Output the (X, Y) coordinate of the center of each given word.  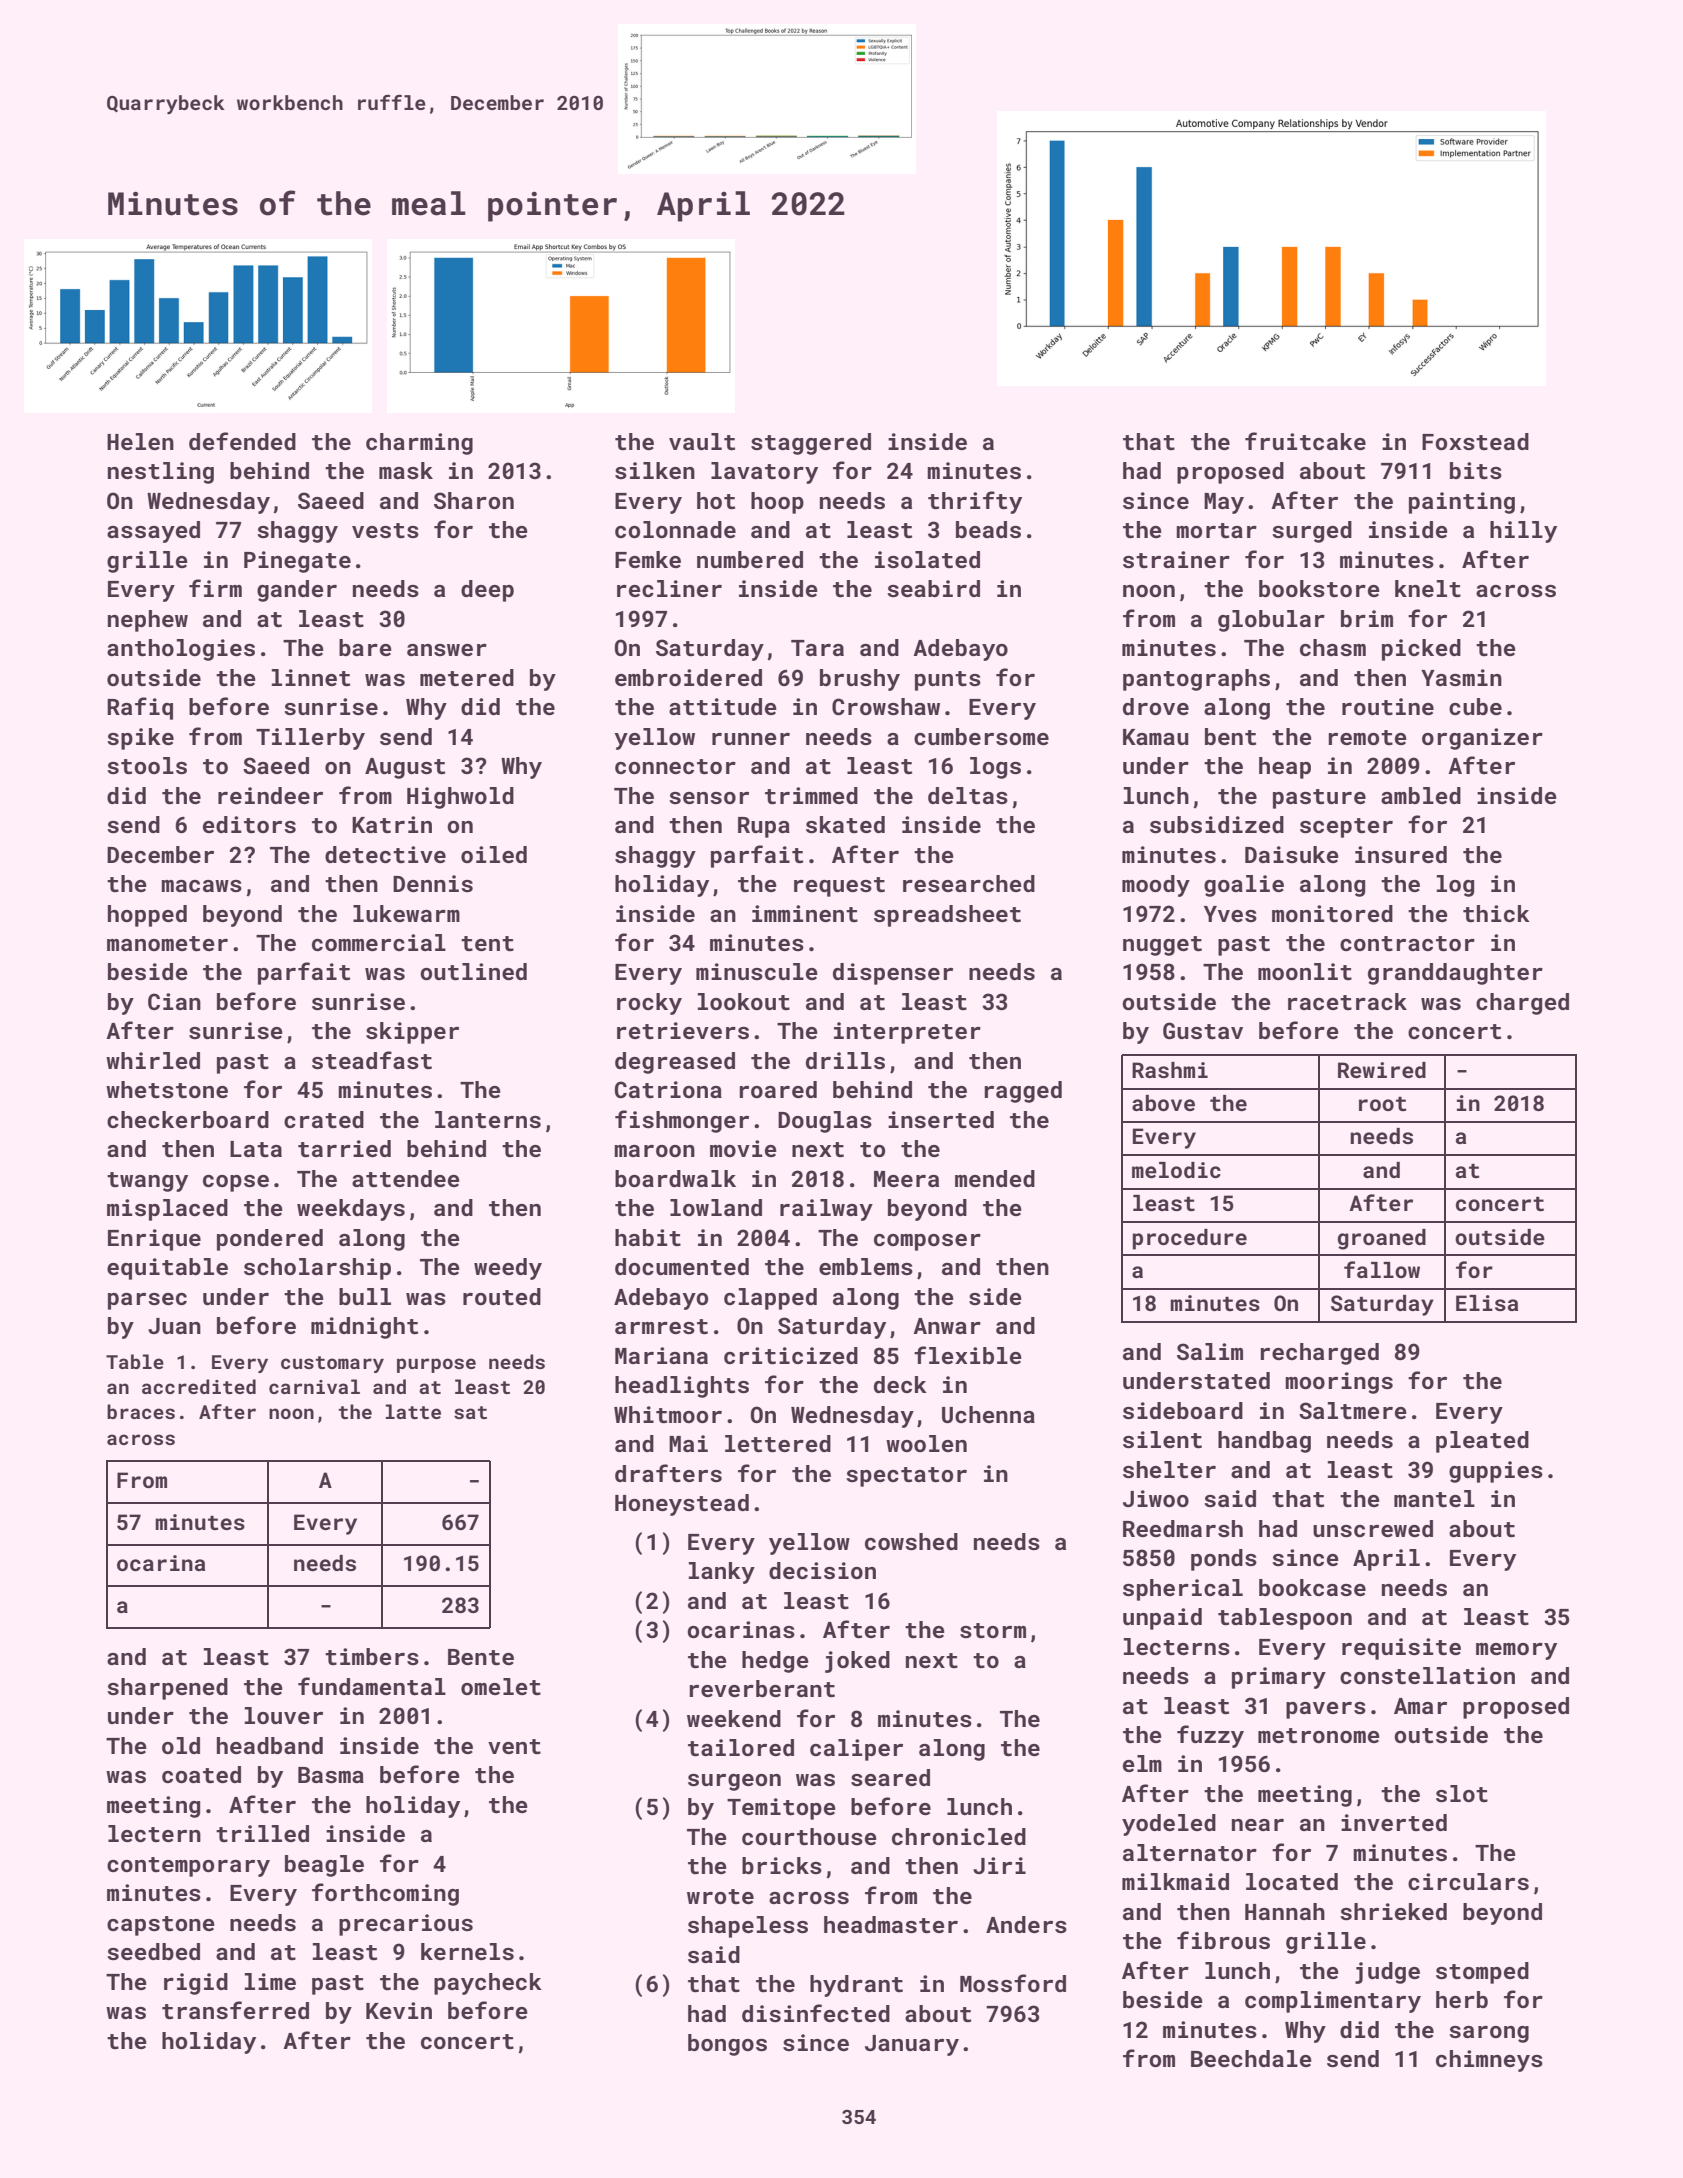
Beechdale (1251, 2058)
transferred (235, 2010)
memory (1516, 1651)
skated (845, 824)
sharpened (167, 1689)
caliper (856, 1750)
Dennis (433, 883)
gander (297, 591)
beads (988, 529)
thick (1496, 913)
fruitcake (1305, 441)
